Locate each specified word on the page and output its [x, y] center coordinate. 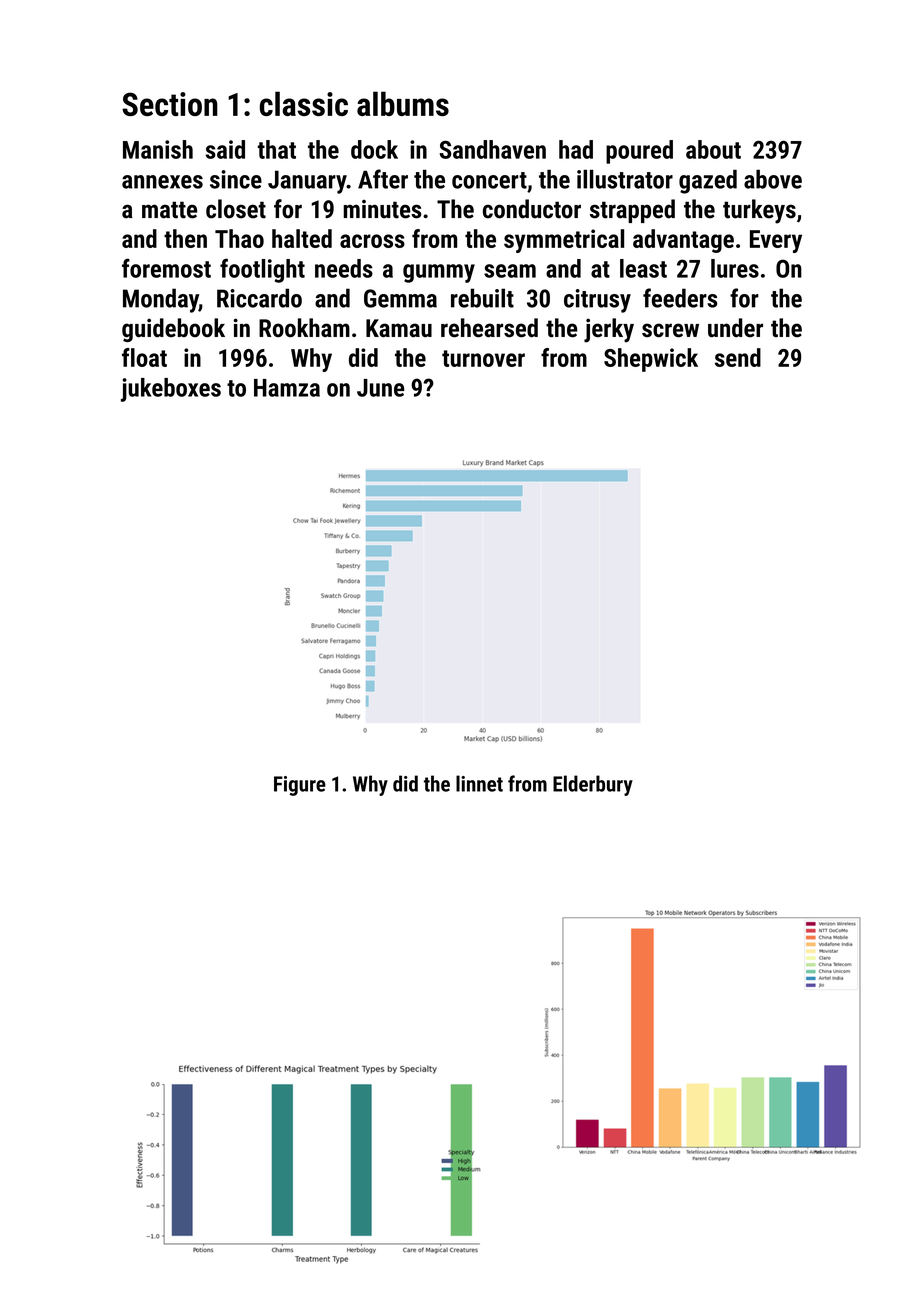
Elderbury [593, 785]
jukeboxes [171, 390]
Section [170, 104]
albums [403, 103]
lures [735, 268]
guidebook [173, 330]
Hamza [287, 388]
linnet [479, 783]
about [713, 149]
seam [510, 271]
